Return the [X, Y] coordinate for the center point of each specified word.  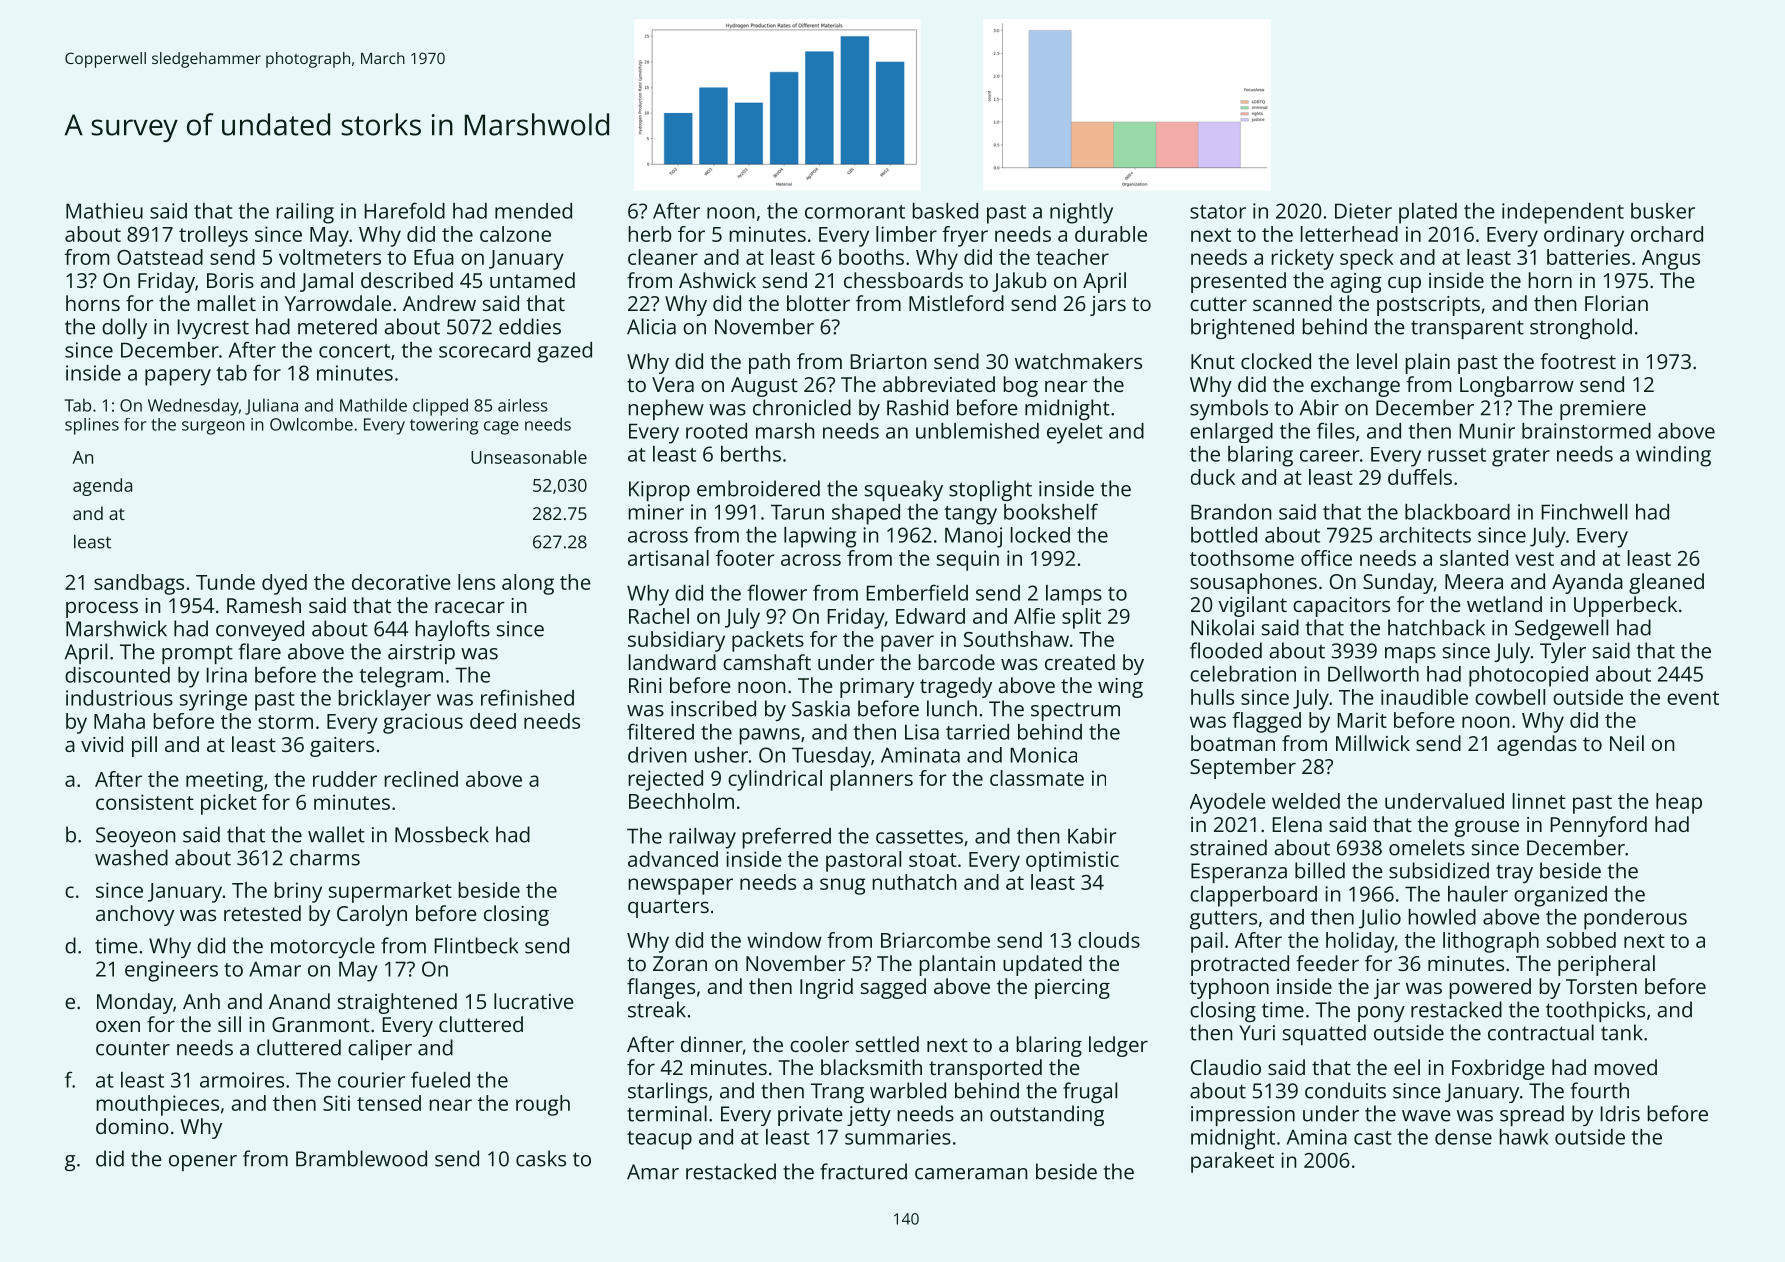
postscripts [1428, 306]
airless [522, 405]
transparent [1467, 329]
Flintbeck [476, 945]
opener [203, 1163]
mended [533, 211]
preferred [787, 838]
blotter [818, 303]
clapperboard [1253, 896]
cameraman [971, 1174]
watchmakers [1078, 361]
